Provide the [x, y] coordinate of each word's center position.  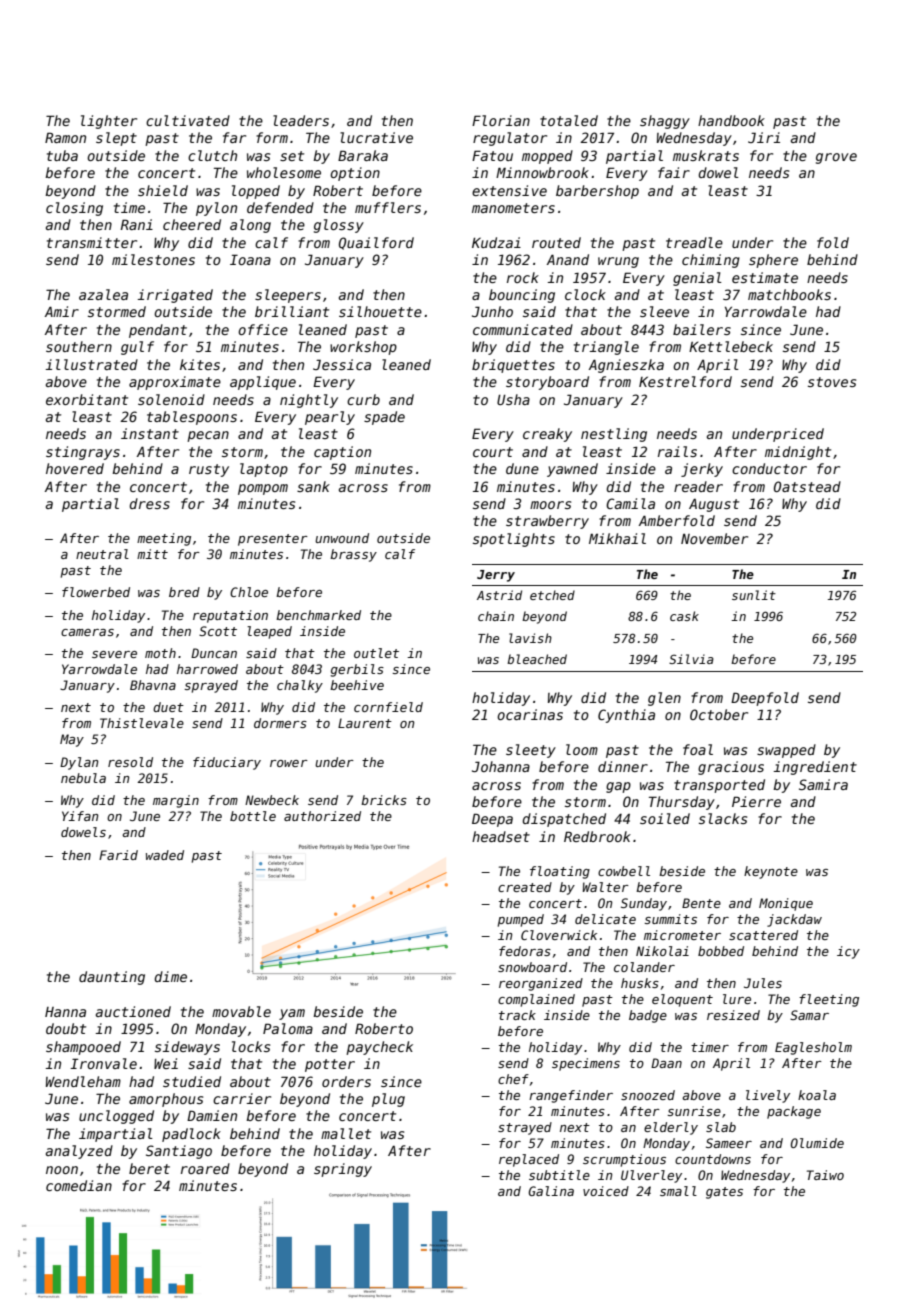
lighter [109, 122]
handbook [731, 120]
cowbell [624, 871]
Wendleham [83, 1081]
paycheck [379, 1048]
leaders [301, 120]
